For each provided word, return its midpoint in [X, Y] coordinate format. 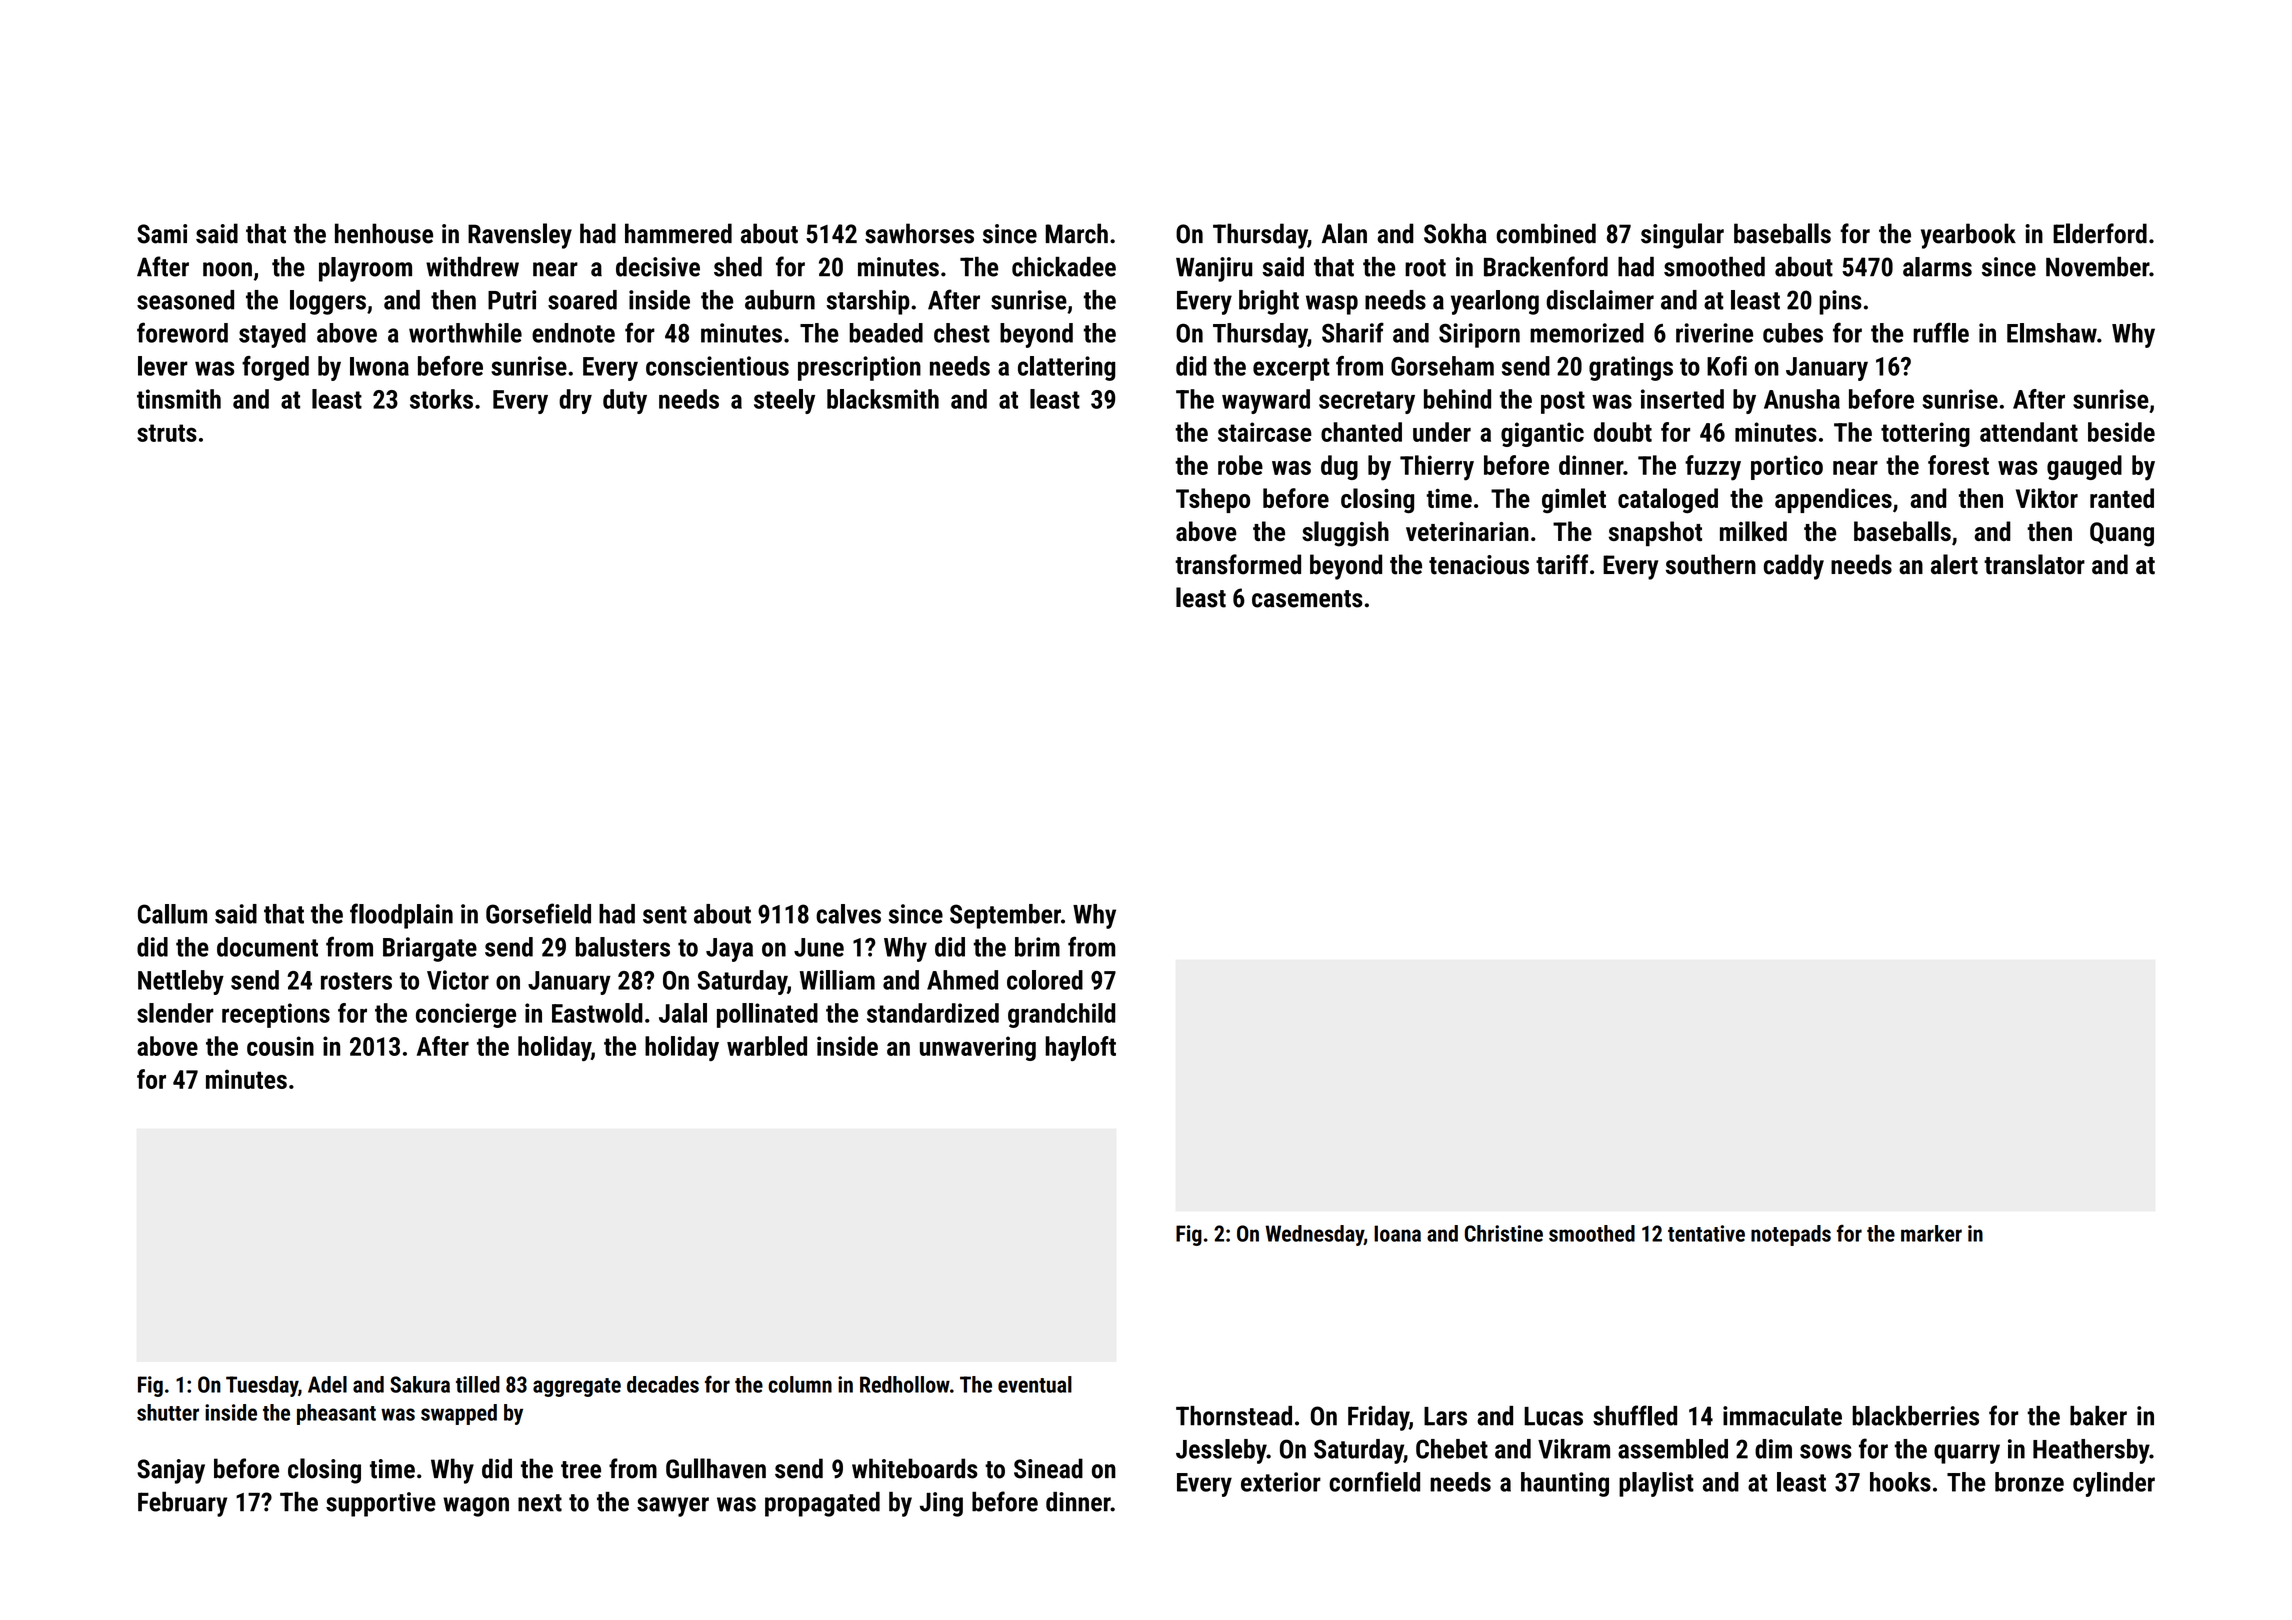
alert [1954, 564]
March [1077, 233]
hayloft [1080, 1048]
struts [167, 433]
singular [1682, 236]
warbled [767, 1046]
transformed [1238, 564]
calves [848, 914]
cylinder [2114, 1484]
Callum [172, 914]
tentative [1706, 1233]
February [182, 1504]
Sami [162, 234]
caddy [1794, 567]
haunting [1565, 1484]
